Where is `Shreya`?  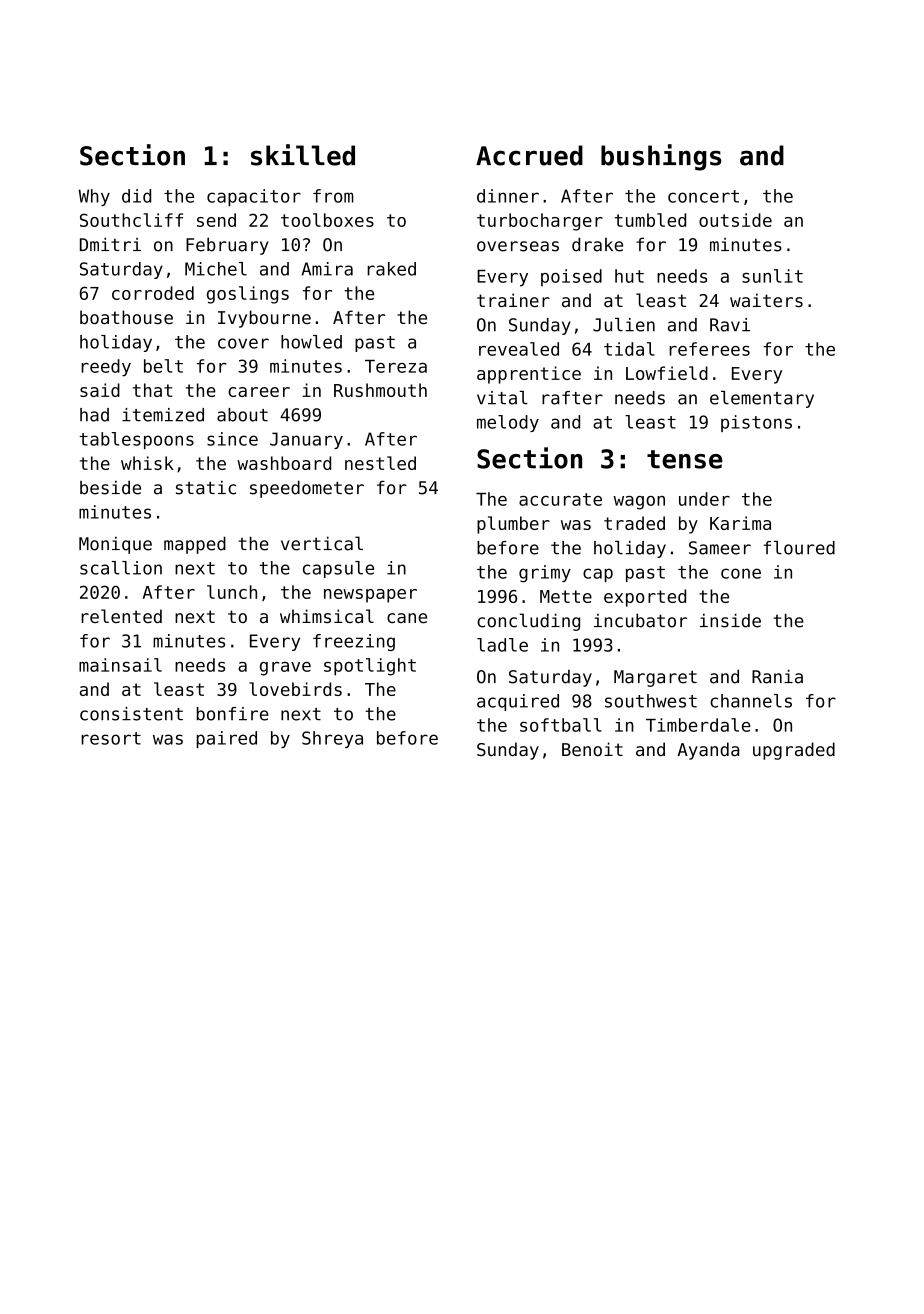 Shreya is located at coordinates (332, 739).
